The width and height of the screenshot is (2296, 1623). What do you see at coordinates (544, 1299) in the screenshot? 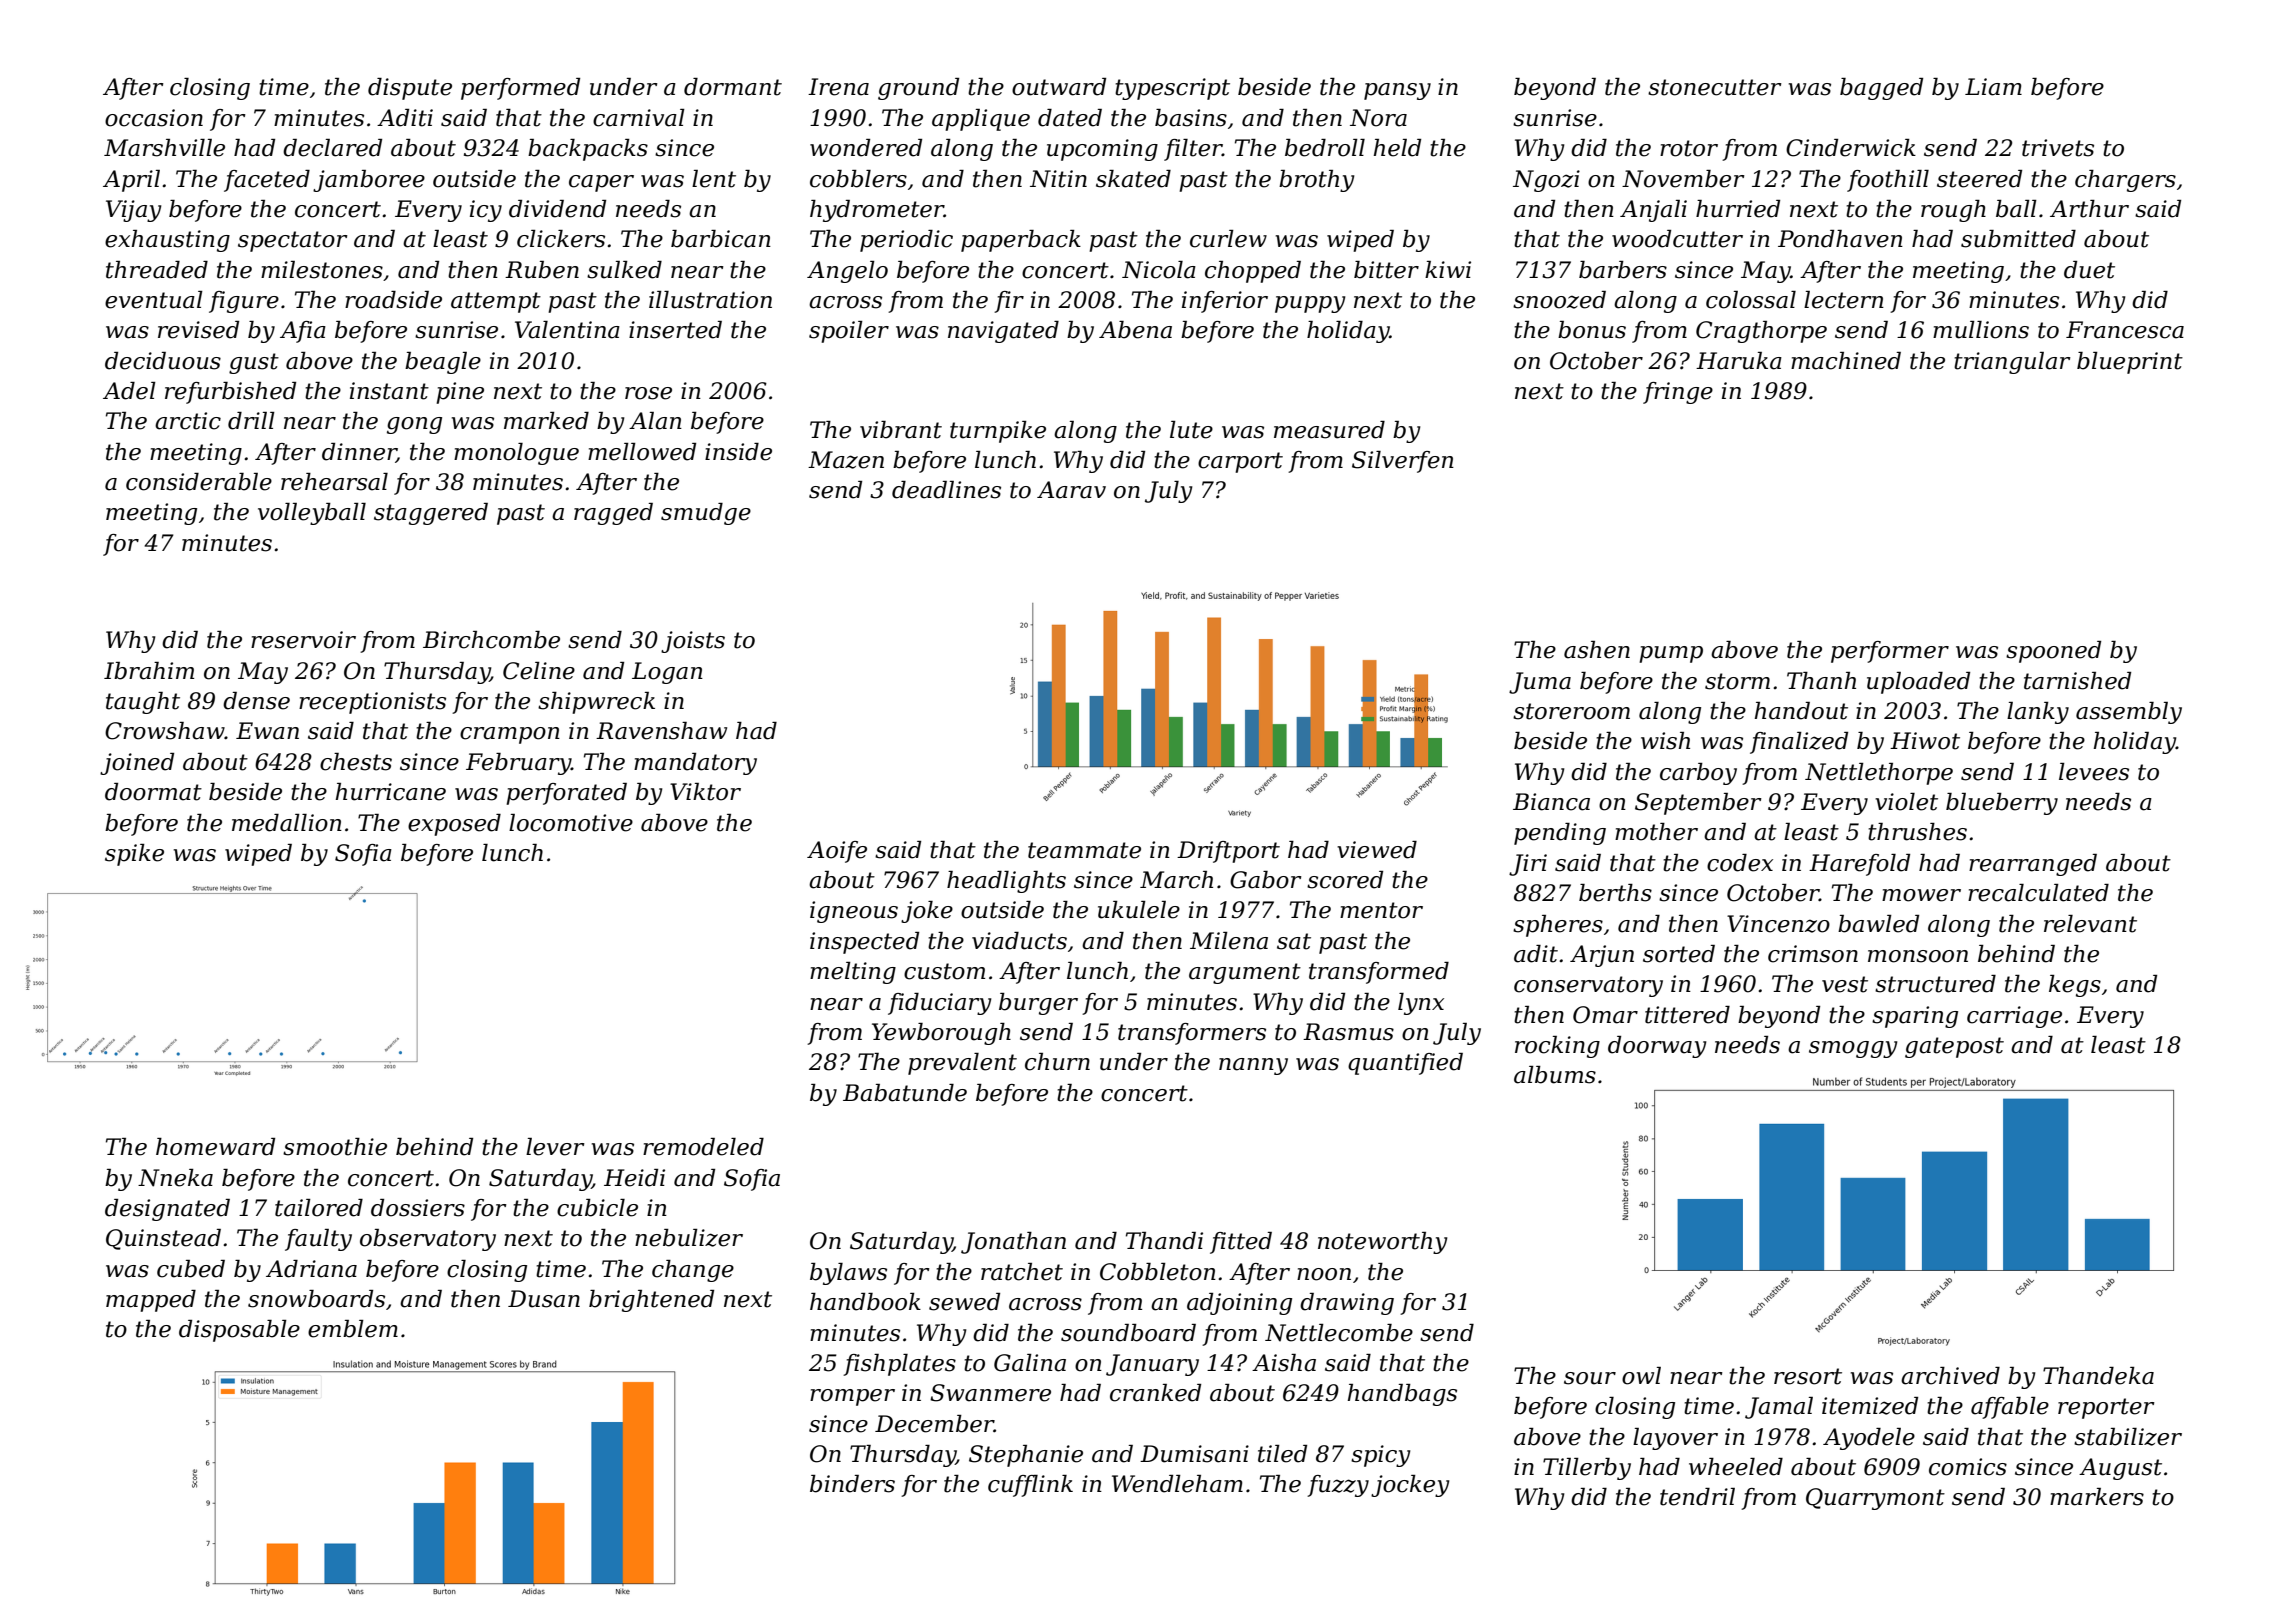
I see `Dusan` at bounding box center [544, 1299].
